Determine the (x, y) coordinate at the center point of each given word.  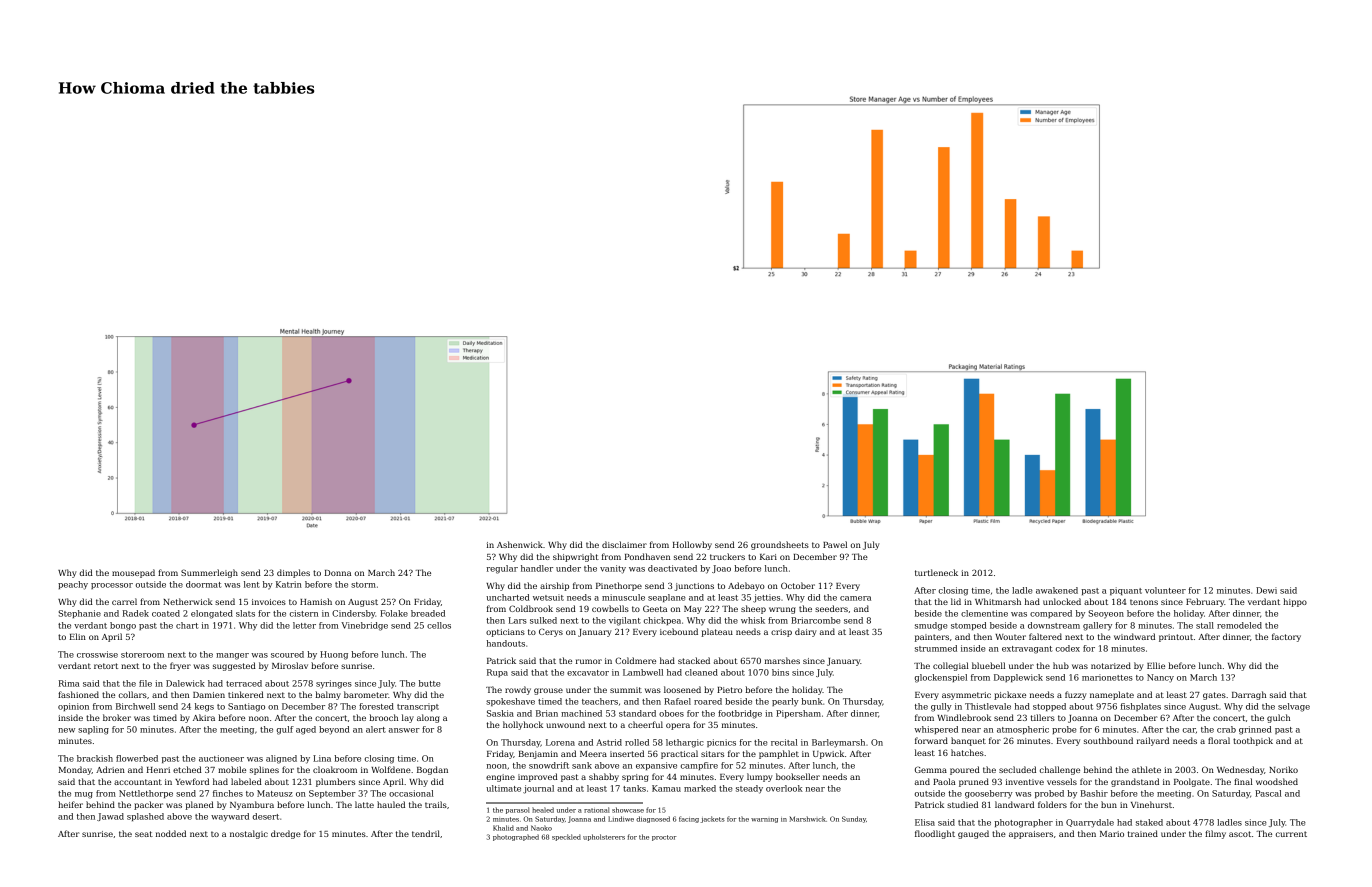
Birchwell (135, 706)
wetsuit (548, 597)
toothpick (1253, 741)
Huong (334, 655)
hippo (1295, 602)
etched (187, 769)
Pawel (835, 544)
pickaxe (1010, 695)
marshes (782, 660)
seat (144, 834)
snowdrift (549, 765)
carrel (124, 601)
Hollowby (692, 545)
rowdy (518, 690)
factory (1286, 637)
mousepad (133, 573)
